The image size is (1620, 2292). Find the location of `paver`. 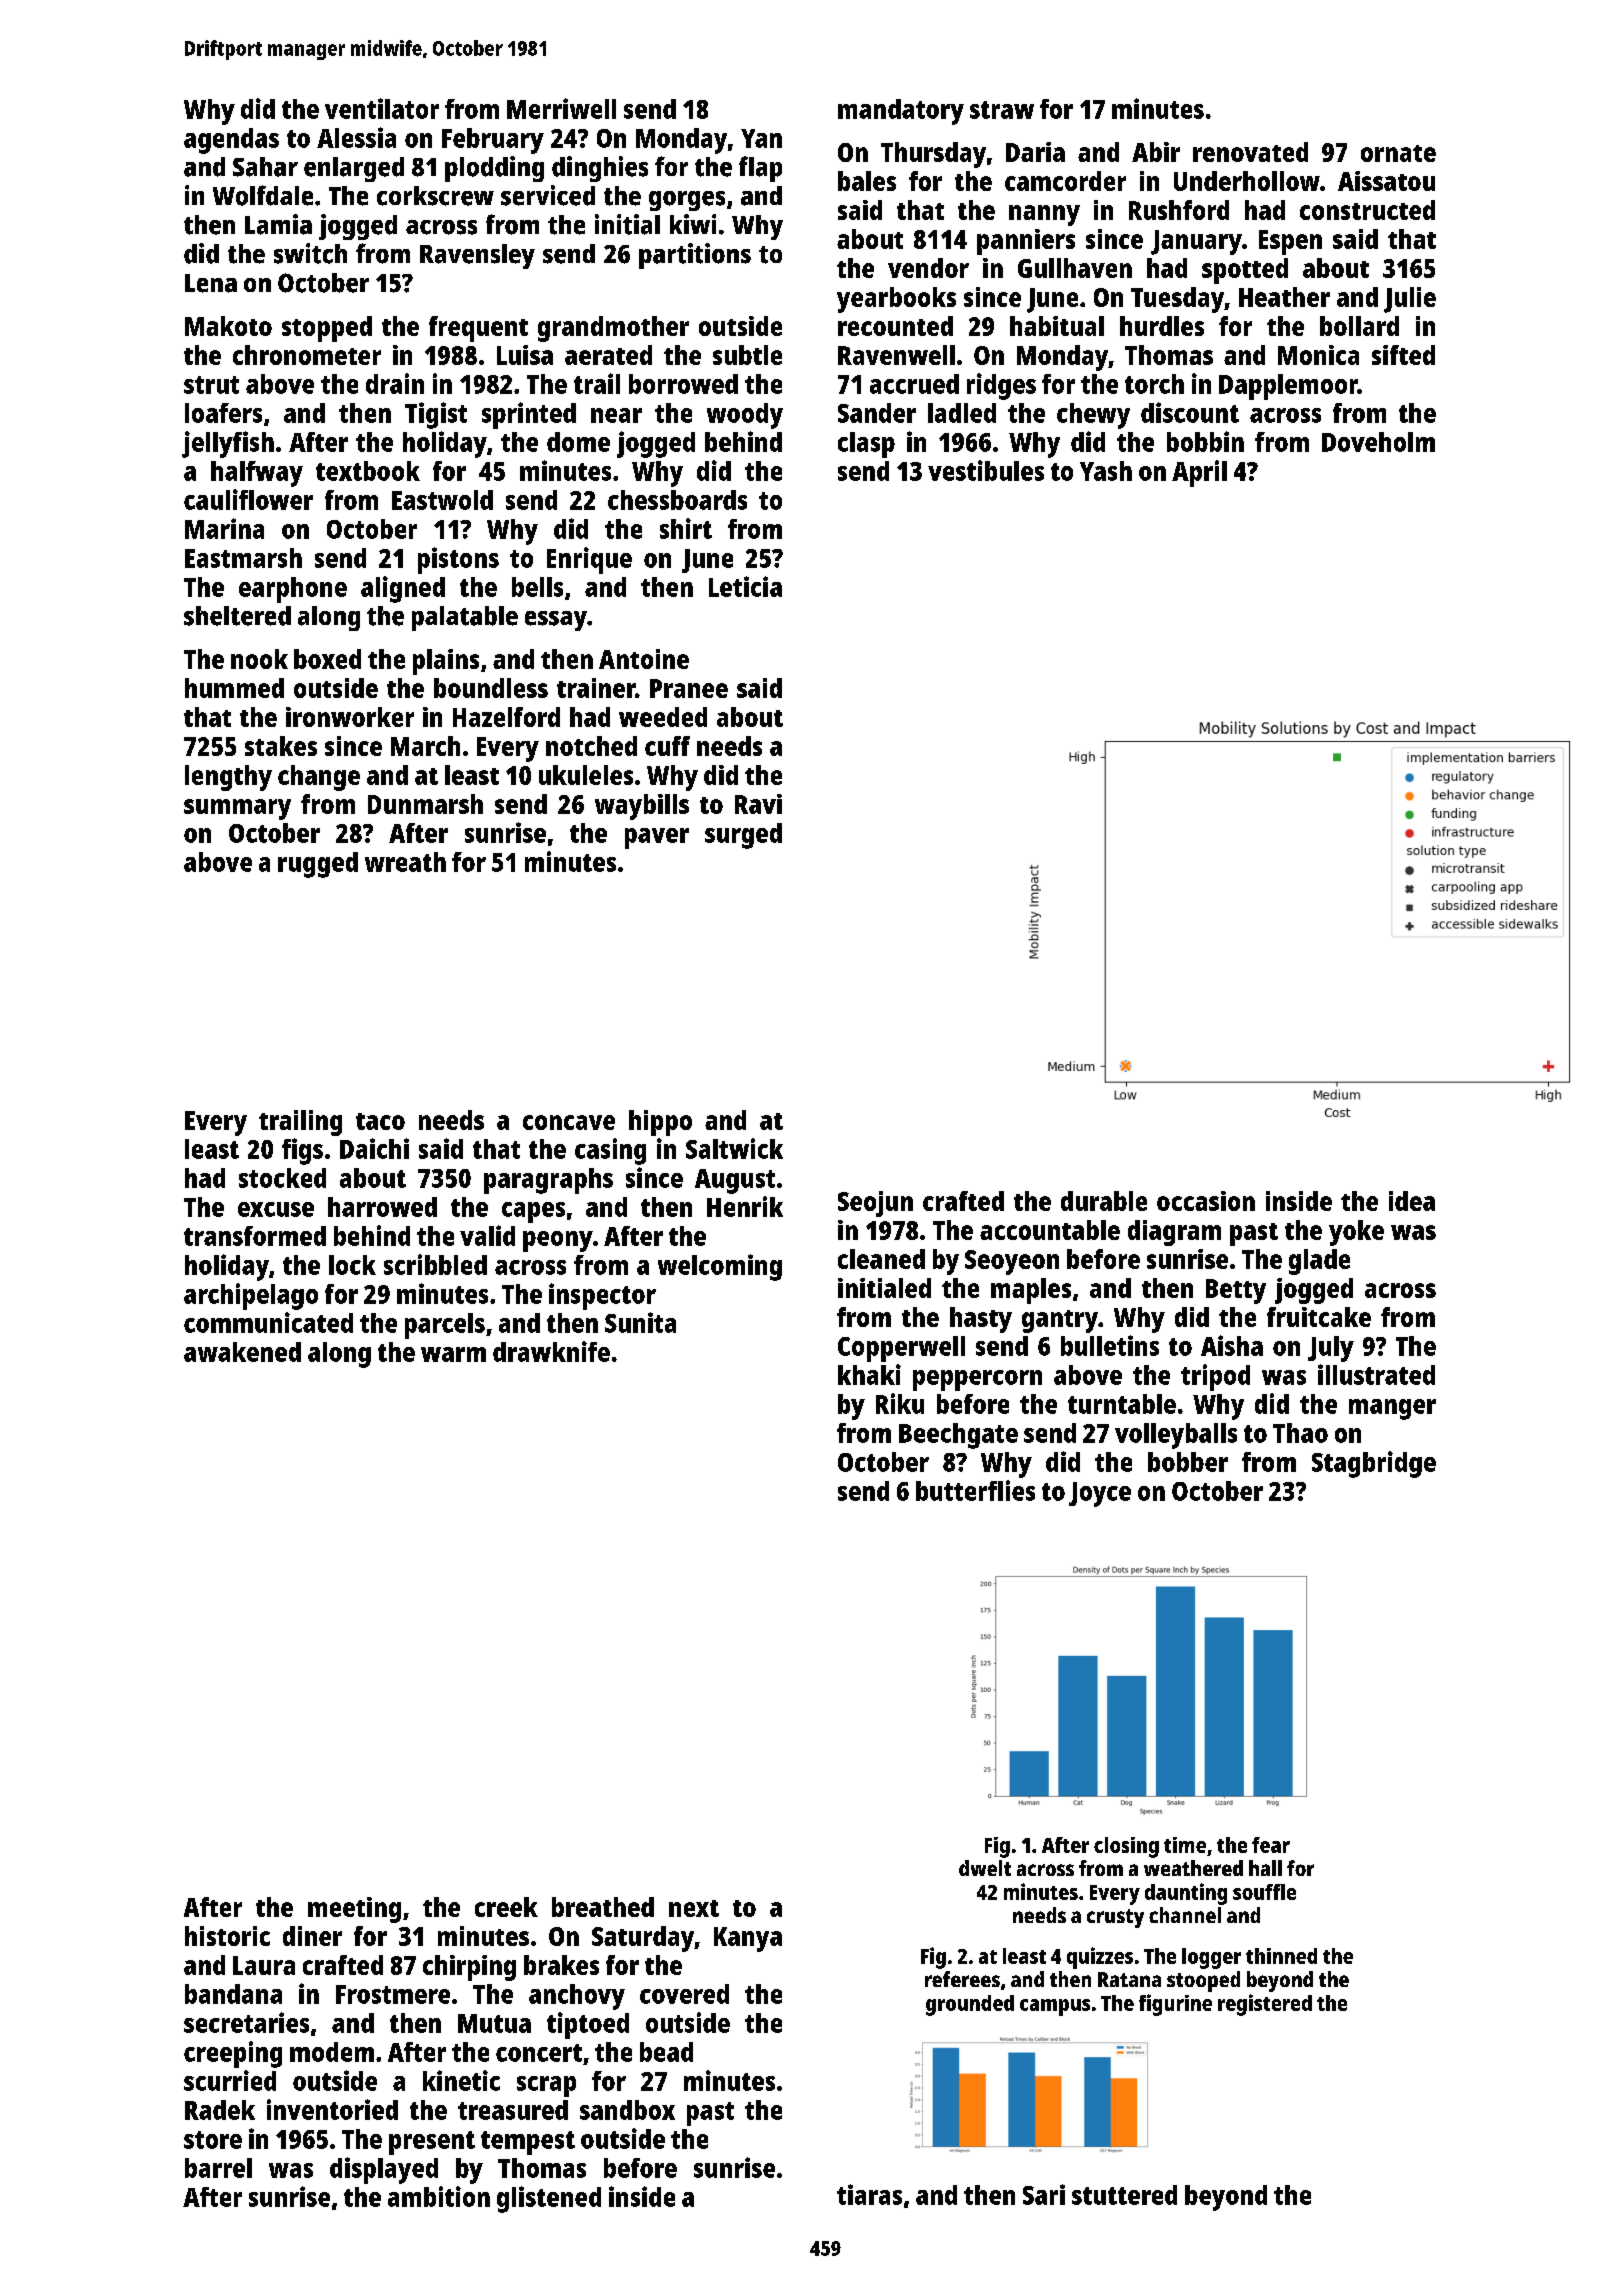

paver is located at coordinates (657, 838).
